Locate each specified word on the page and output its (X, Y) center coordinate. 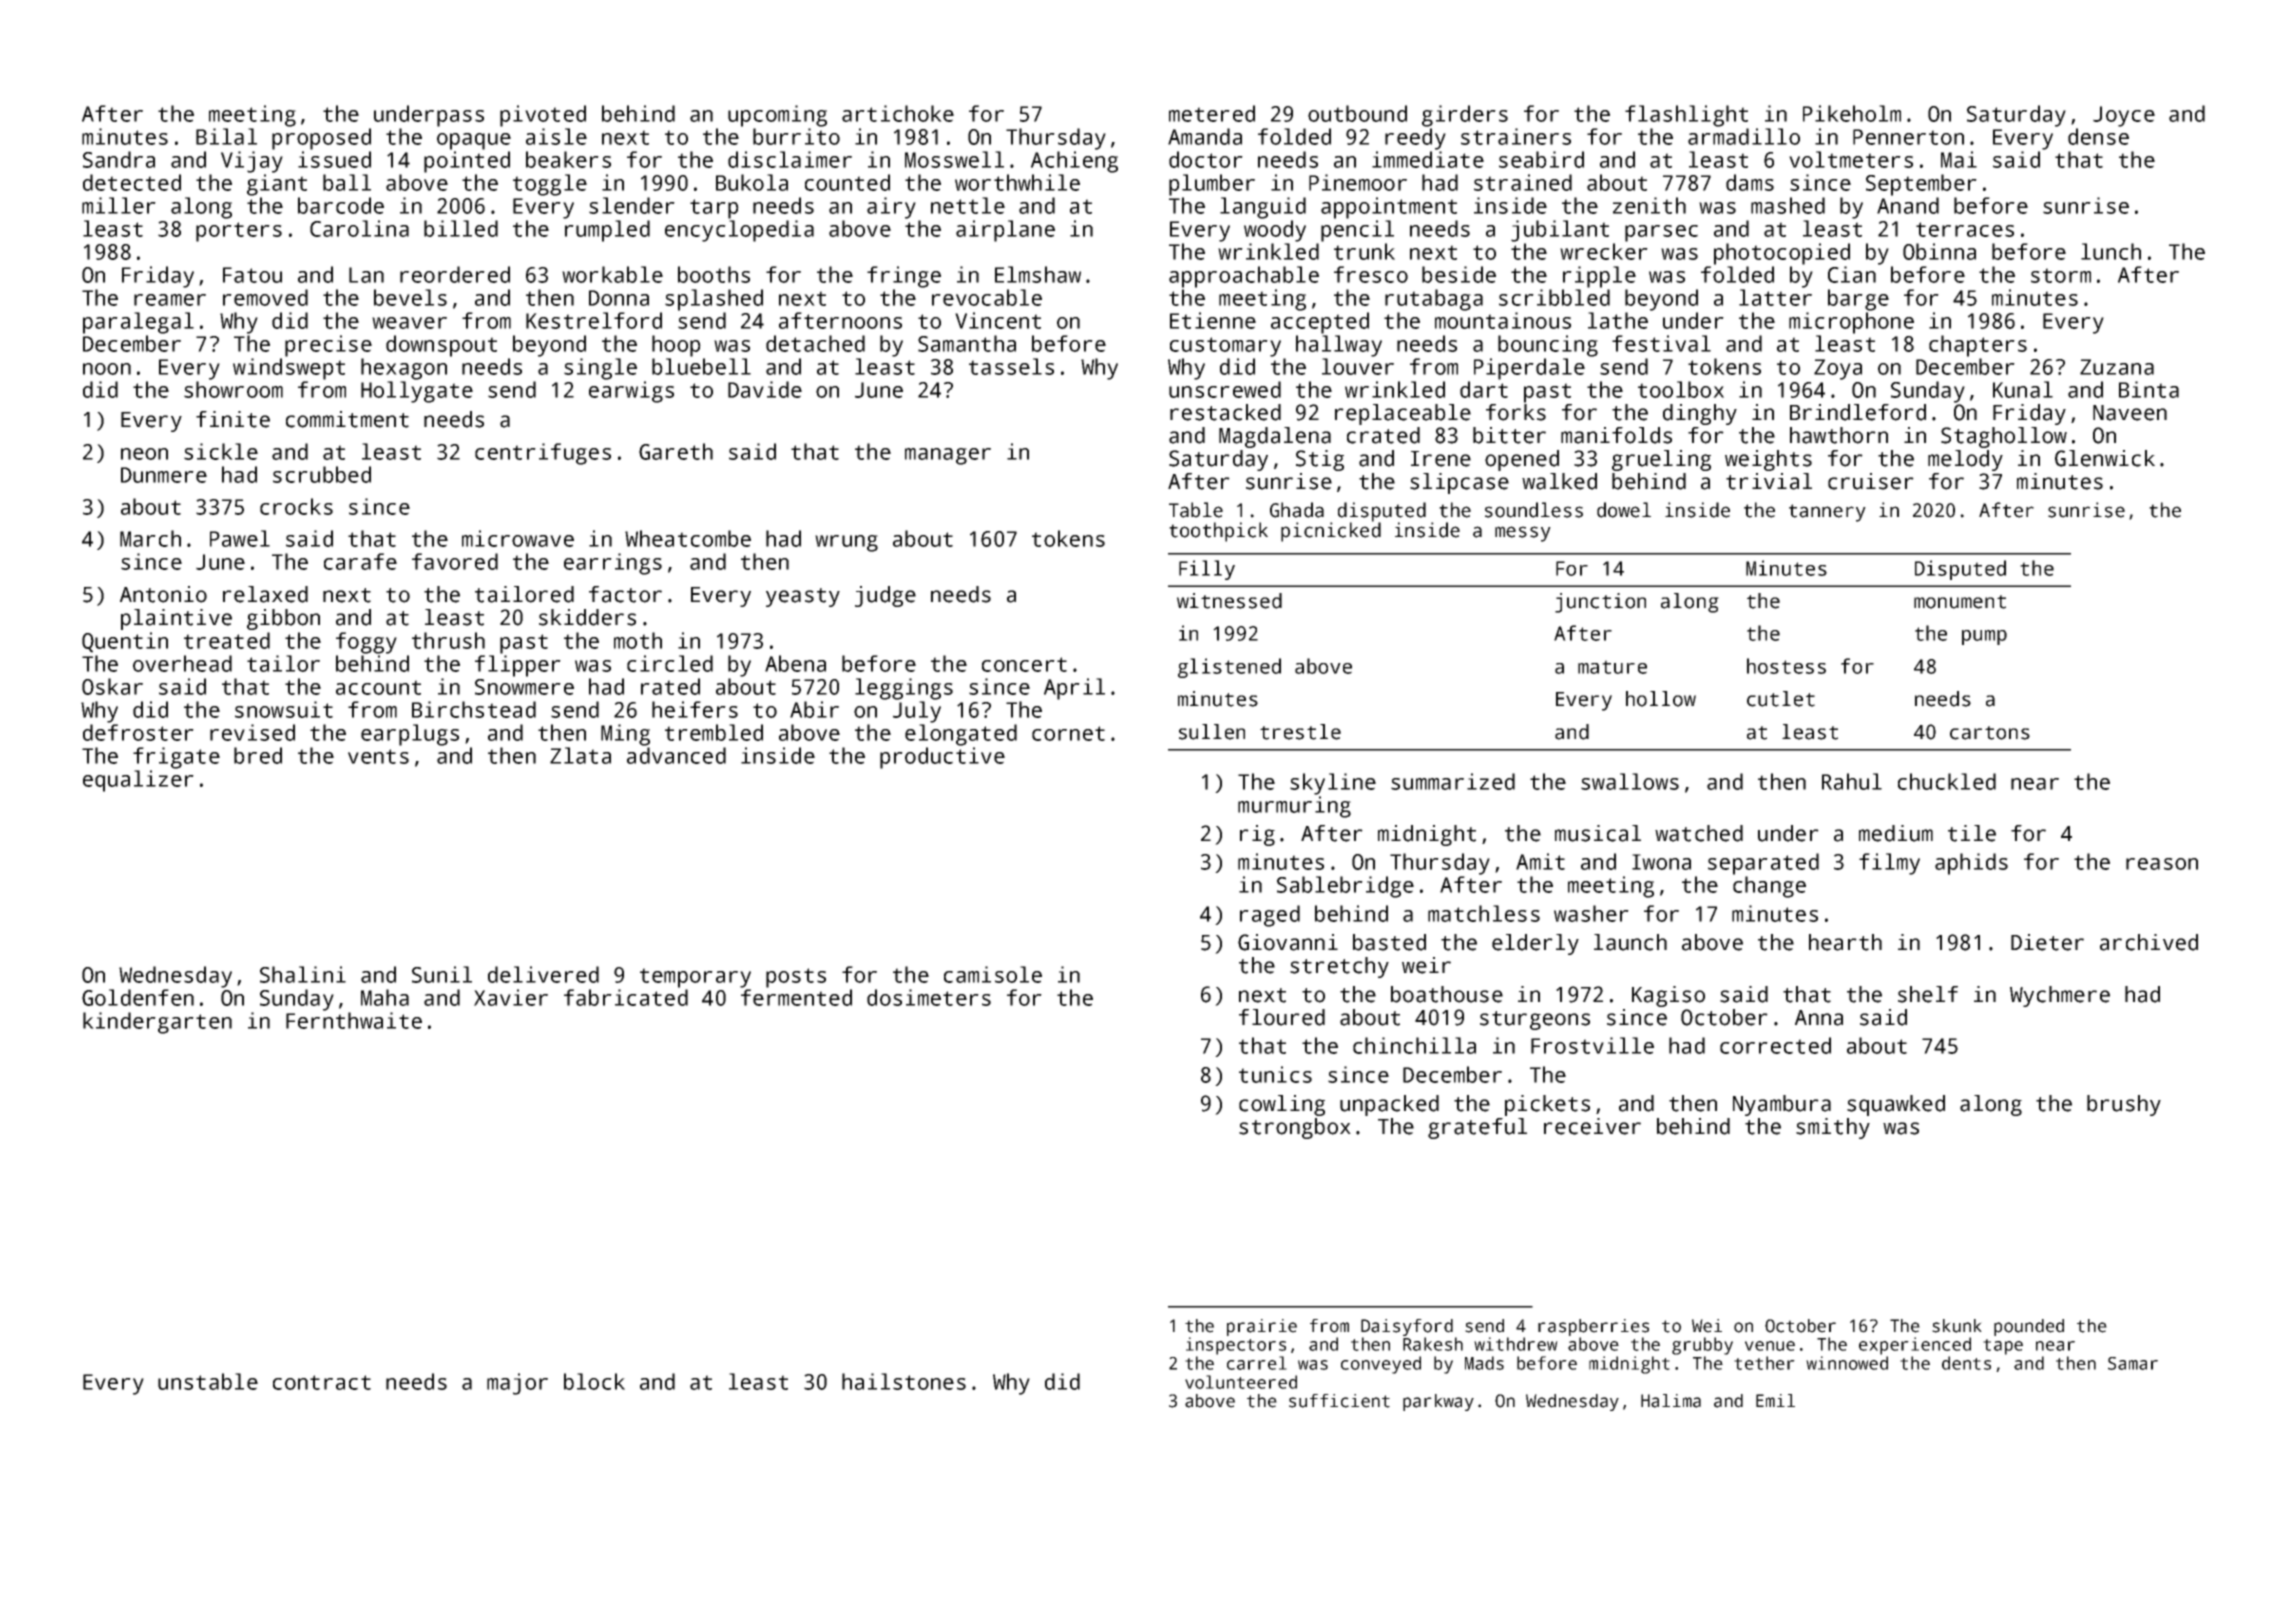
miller (119, 205)
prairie (1262, 1327)
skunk (1957, 1326)
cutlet (1781, 699)
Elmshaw (1038, 274)
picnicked (1331, 532)
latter (1775, 297)
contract (322, 1382)
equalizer (138, 781)
